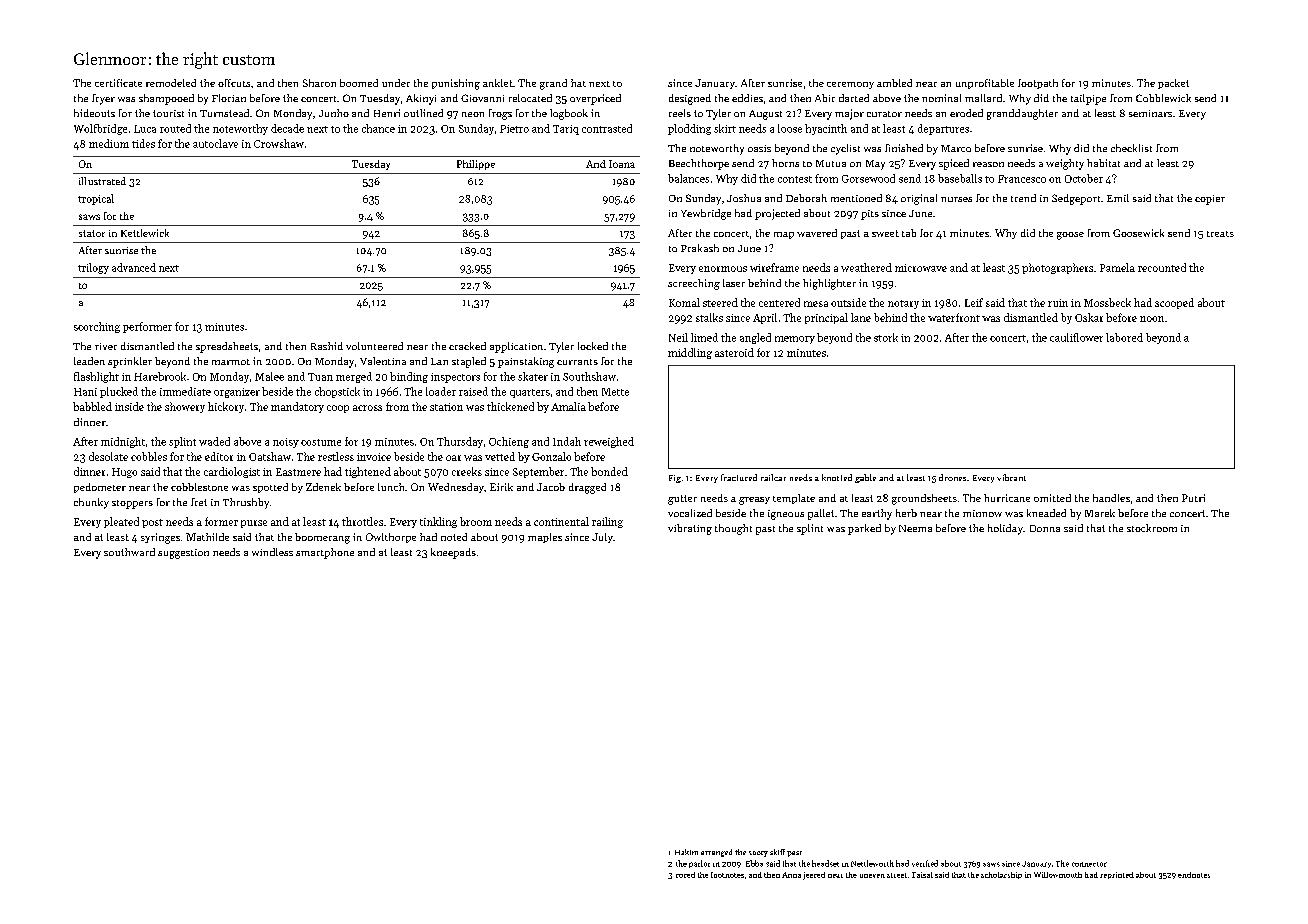 This screenshot has height=924, width=1308. What do you see at coordinates (602, 538) in the screenshot?
I see `July` at bounding box center [602, 538].
